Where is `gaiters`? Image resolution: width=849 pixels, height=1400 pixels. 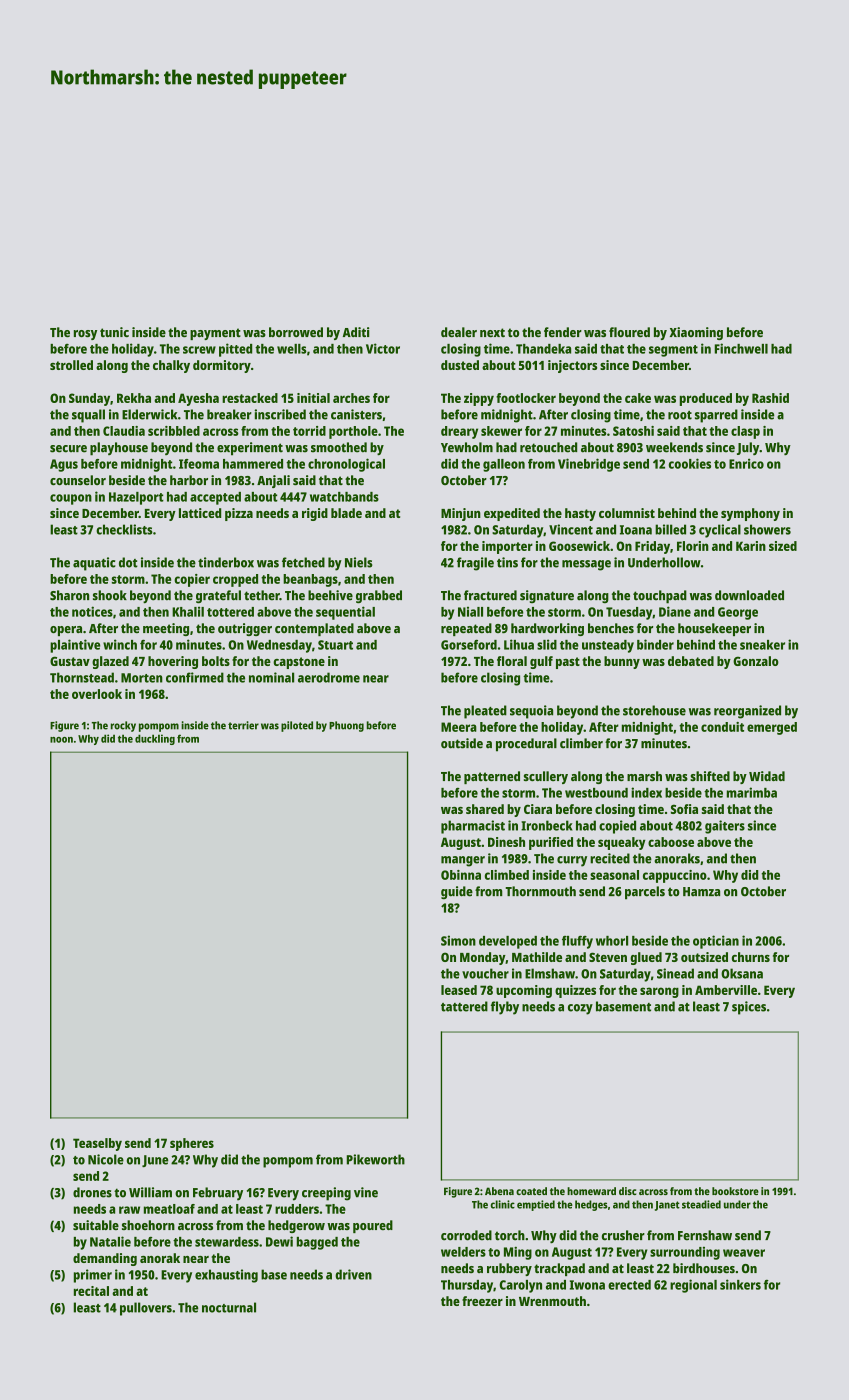
gaiters is located at coordinates (725, 827).
